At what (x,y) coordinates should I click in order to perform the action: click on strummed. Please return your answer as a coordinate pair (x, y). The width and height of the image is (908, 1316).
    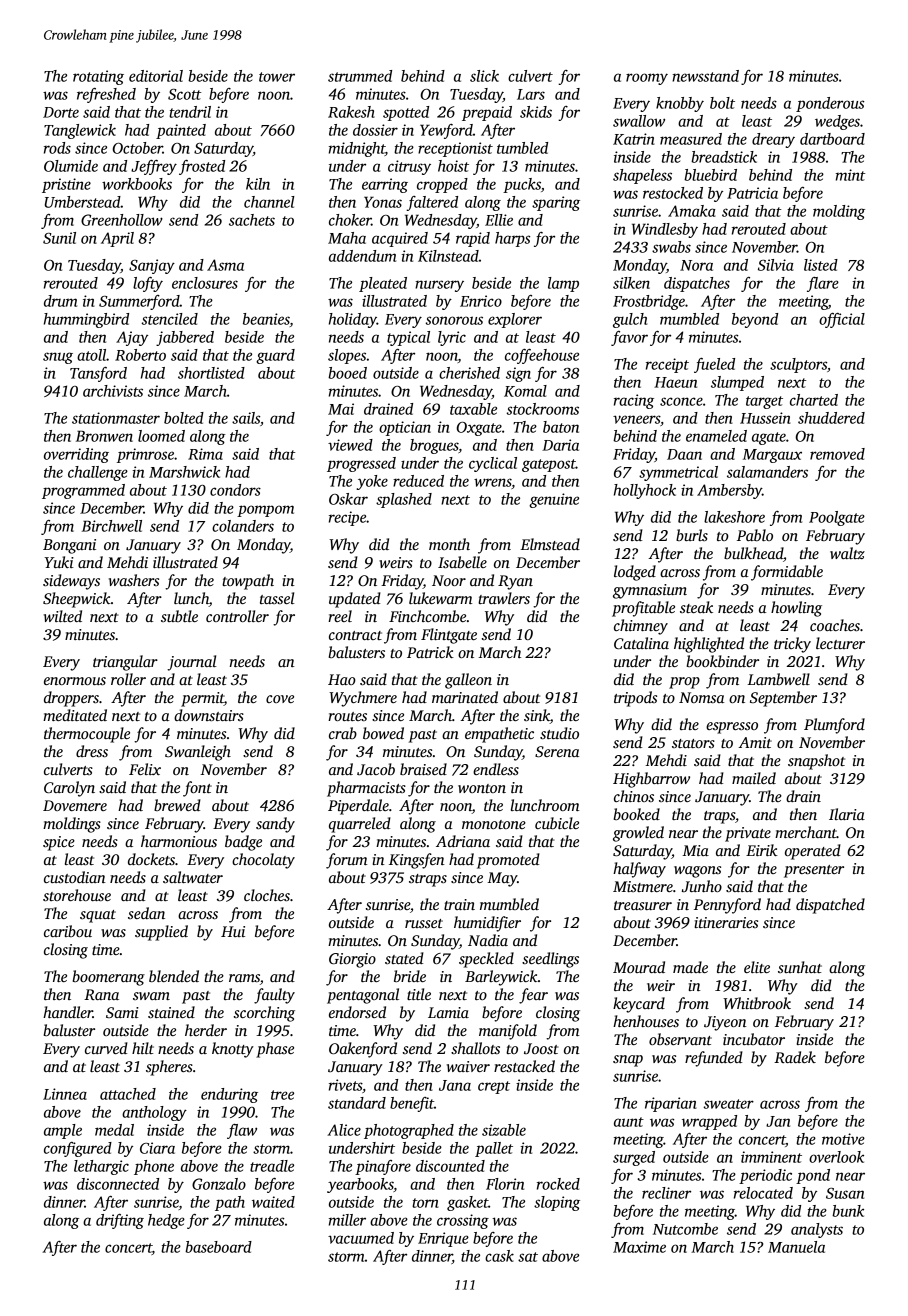
    Looking at the image, I should click on (360, 76).
